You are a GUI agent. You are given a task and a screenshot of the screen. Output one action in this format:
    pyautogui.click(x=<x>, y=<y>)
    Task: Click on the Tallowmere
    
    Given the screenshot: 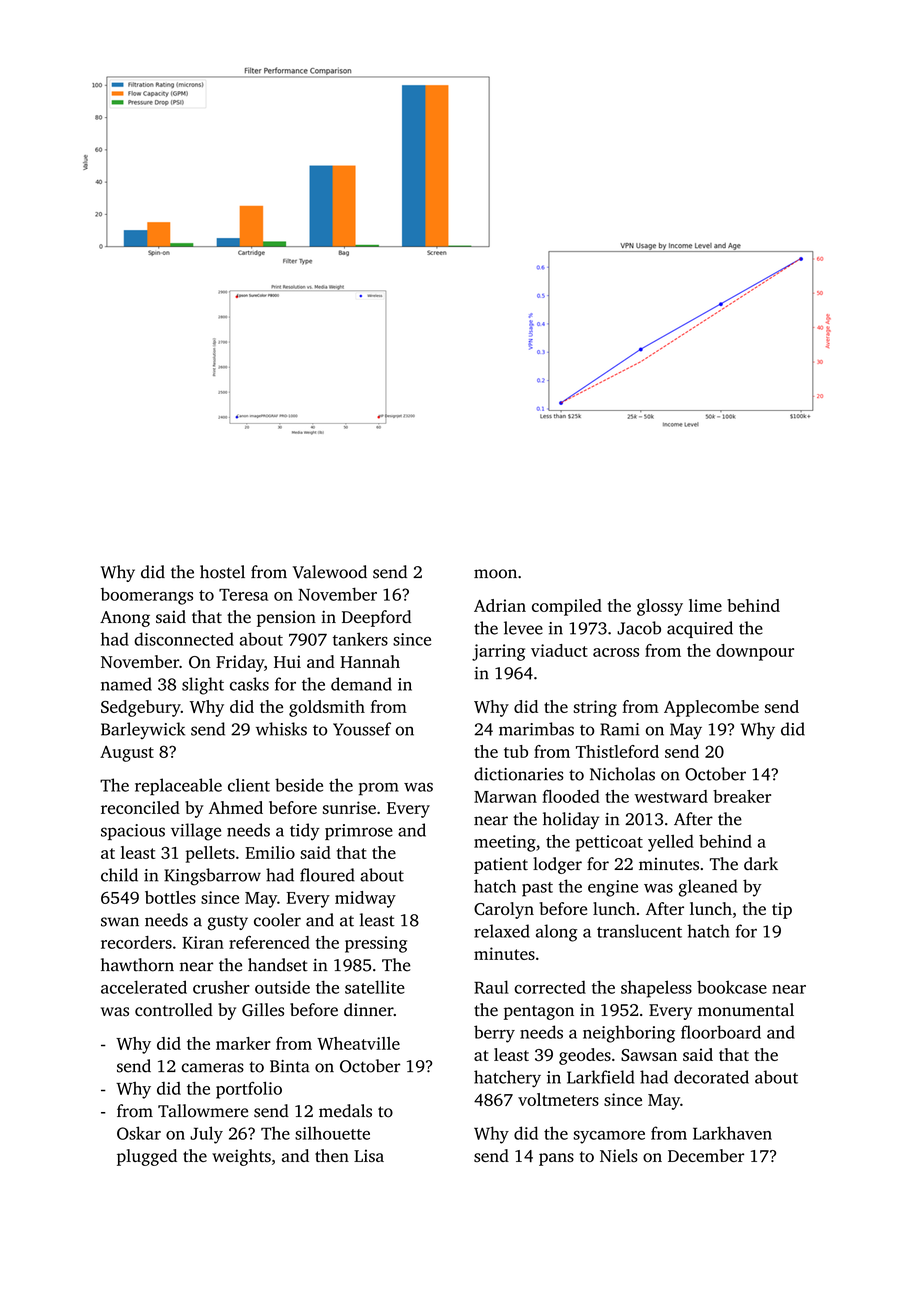 What is the action you would take?
    pyautogui.click(x=203, y=1111)
